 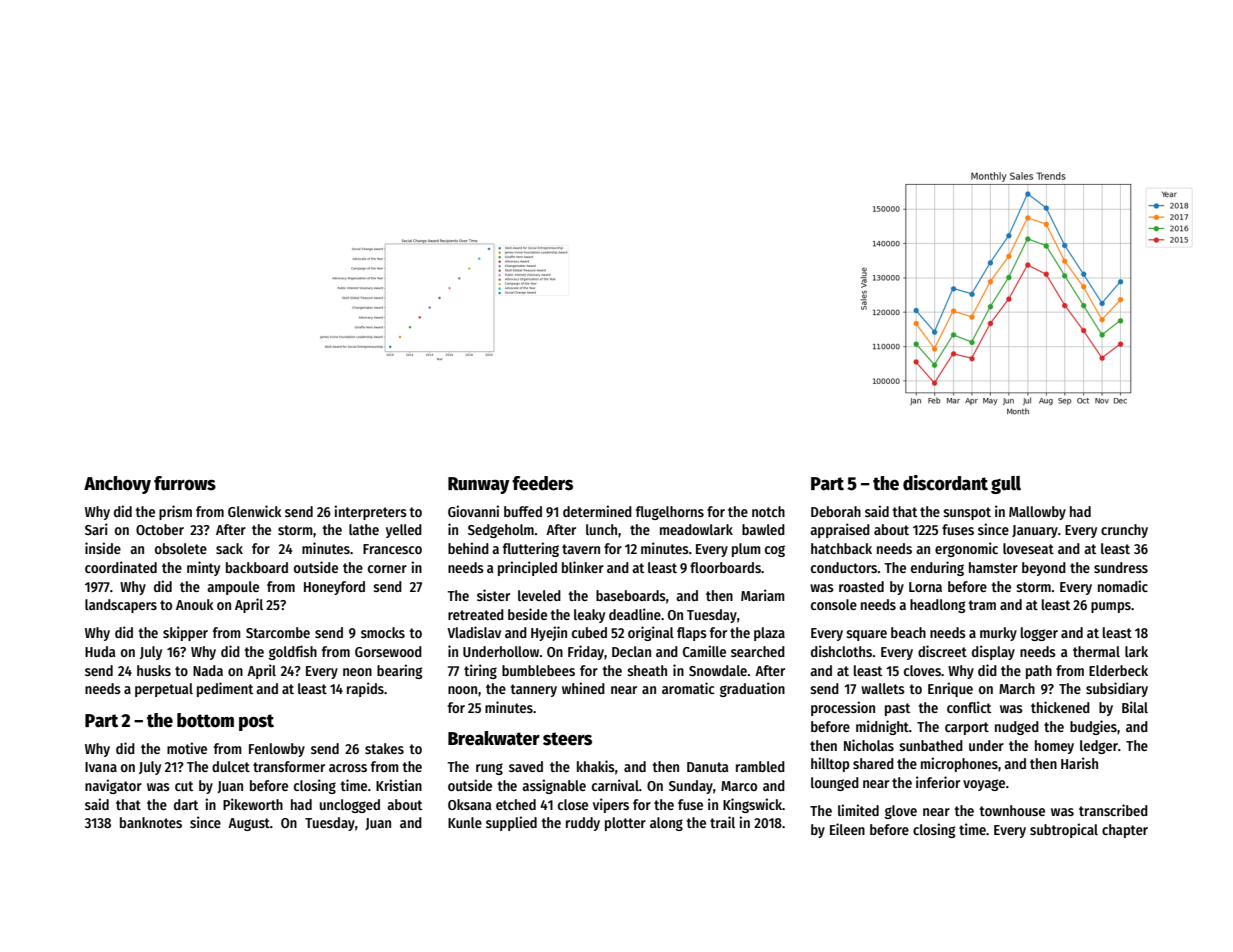 I want to click on voyage, so click(x=984, y=785).
